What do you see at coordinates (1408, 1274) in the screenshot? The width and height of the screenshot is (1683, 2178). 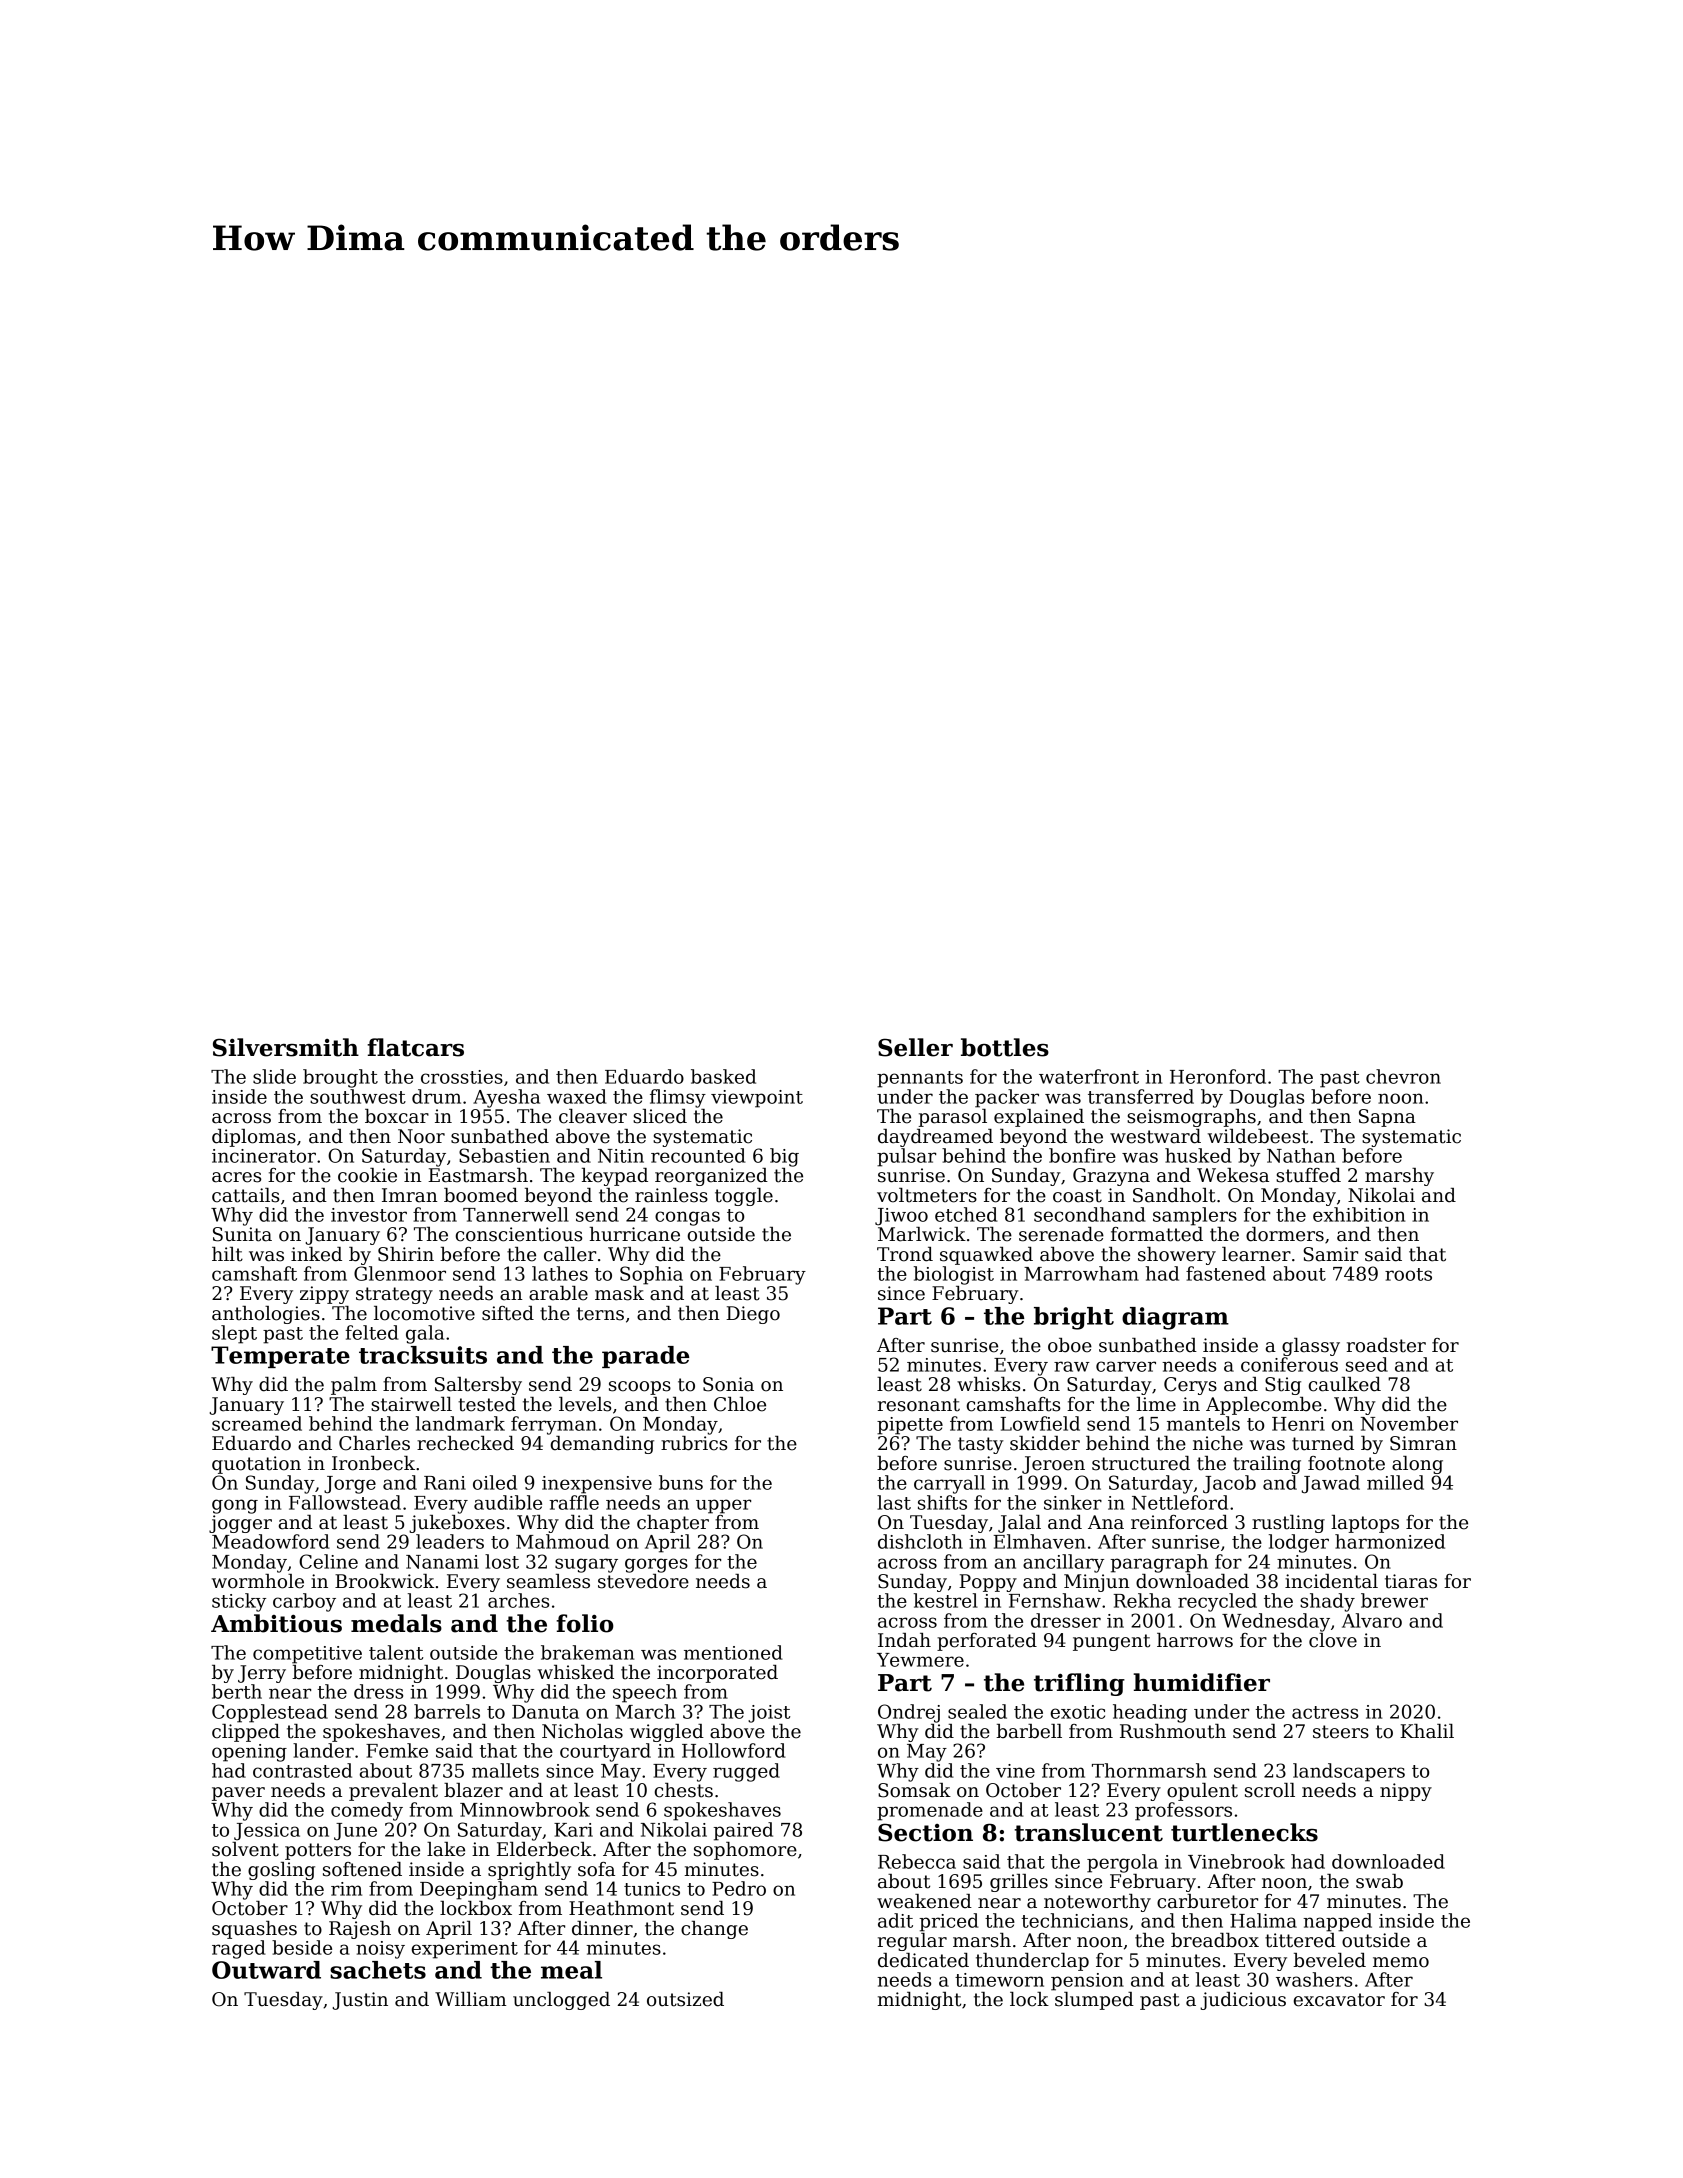 I see `roots` at bounding box center [1408, 1274].
